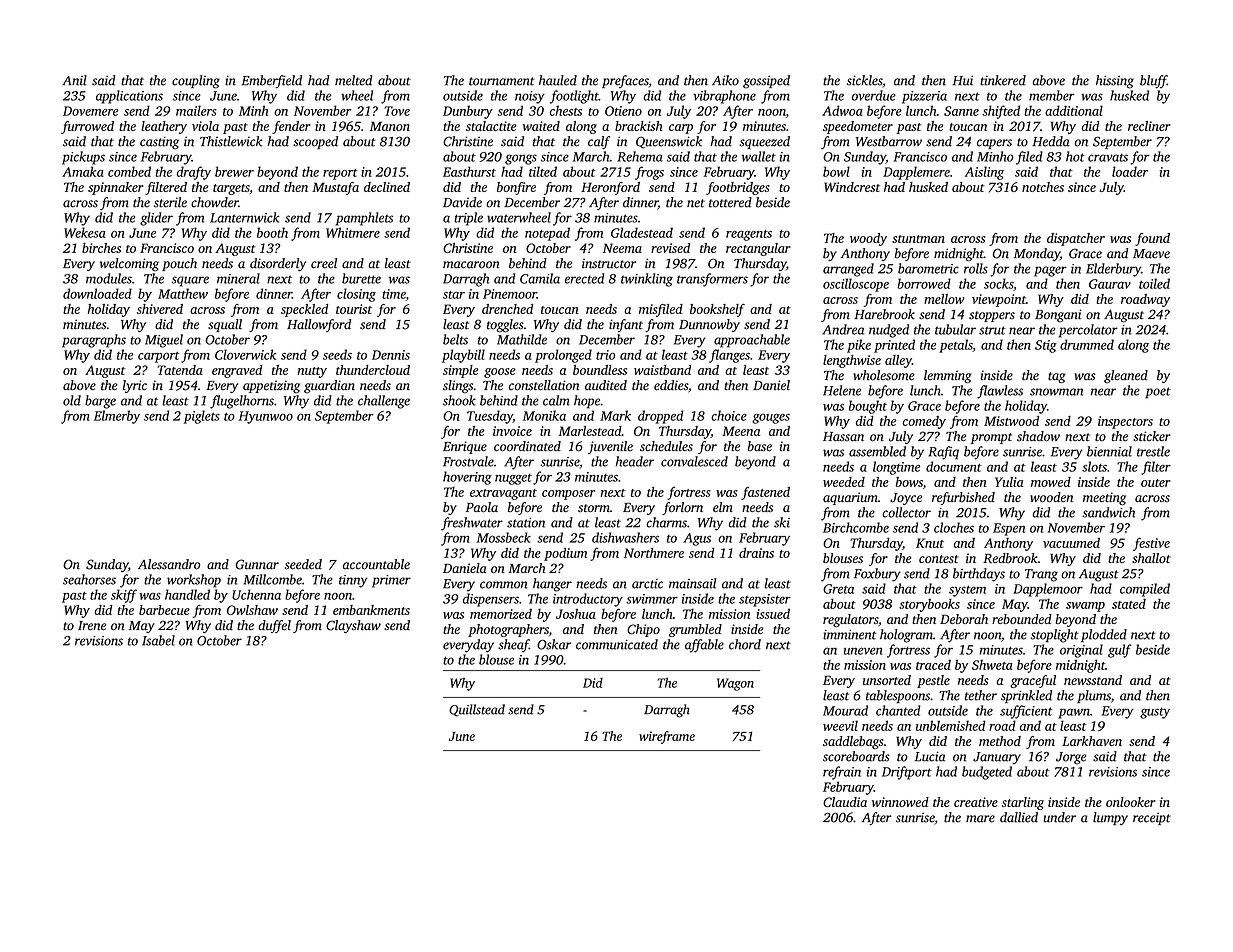 The image size is (1233, 952). What do you see at coordinates (74, 80) in the document?
I see `Anil` at bounding box center [74, 80].
